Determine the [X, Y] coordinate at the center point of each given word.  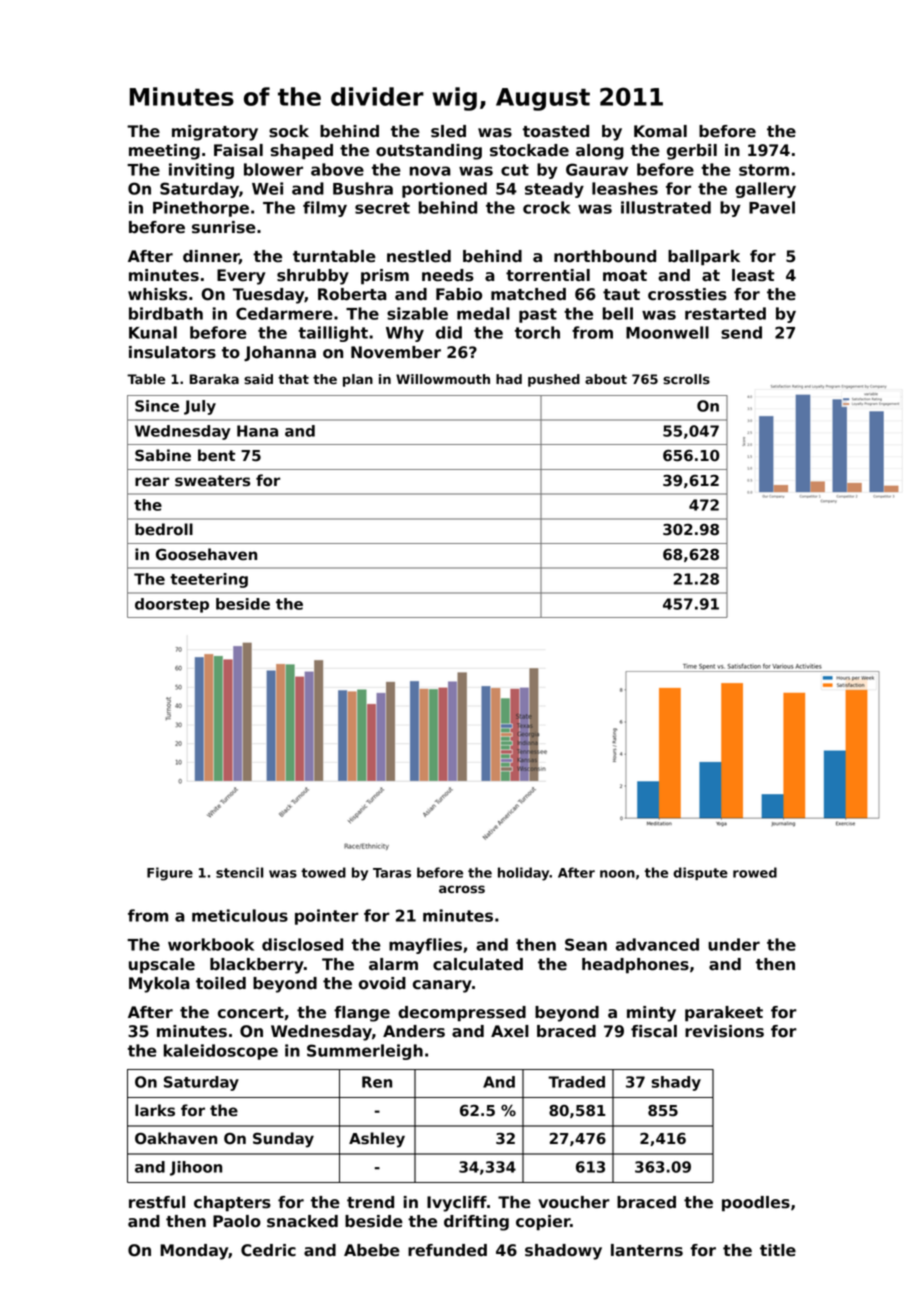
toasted [556, 131]
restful [157, 1202]
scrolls [686, 379]
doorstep [172, 605]
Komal [660, 131]
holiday [524, 874]
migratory [215, 133]
